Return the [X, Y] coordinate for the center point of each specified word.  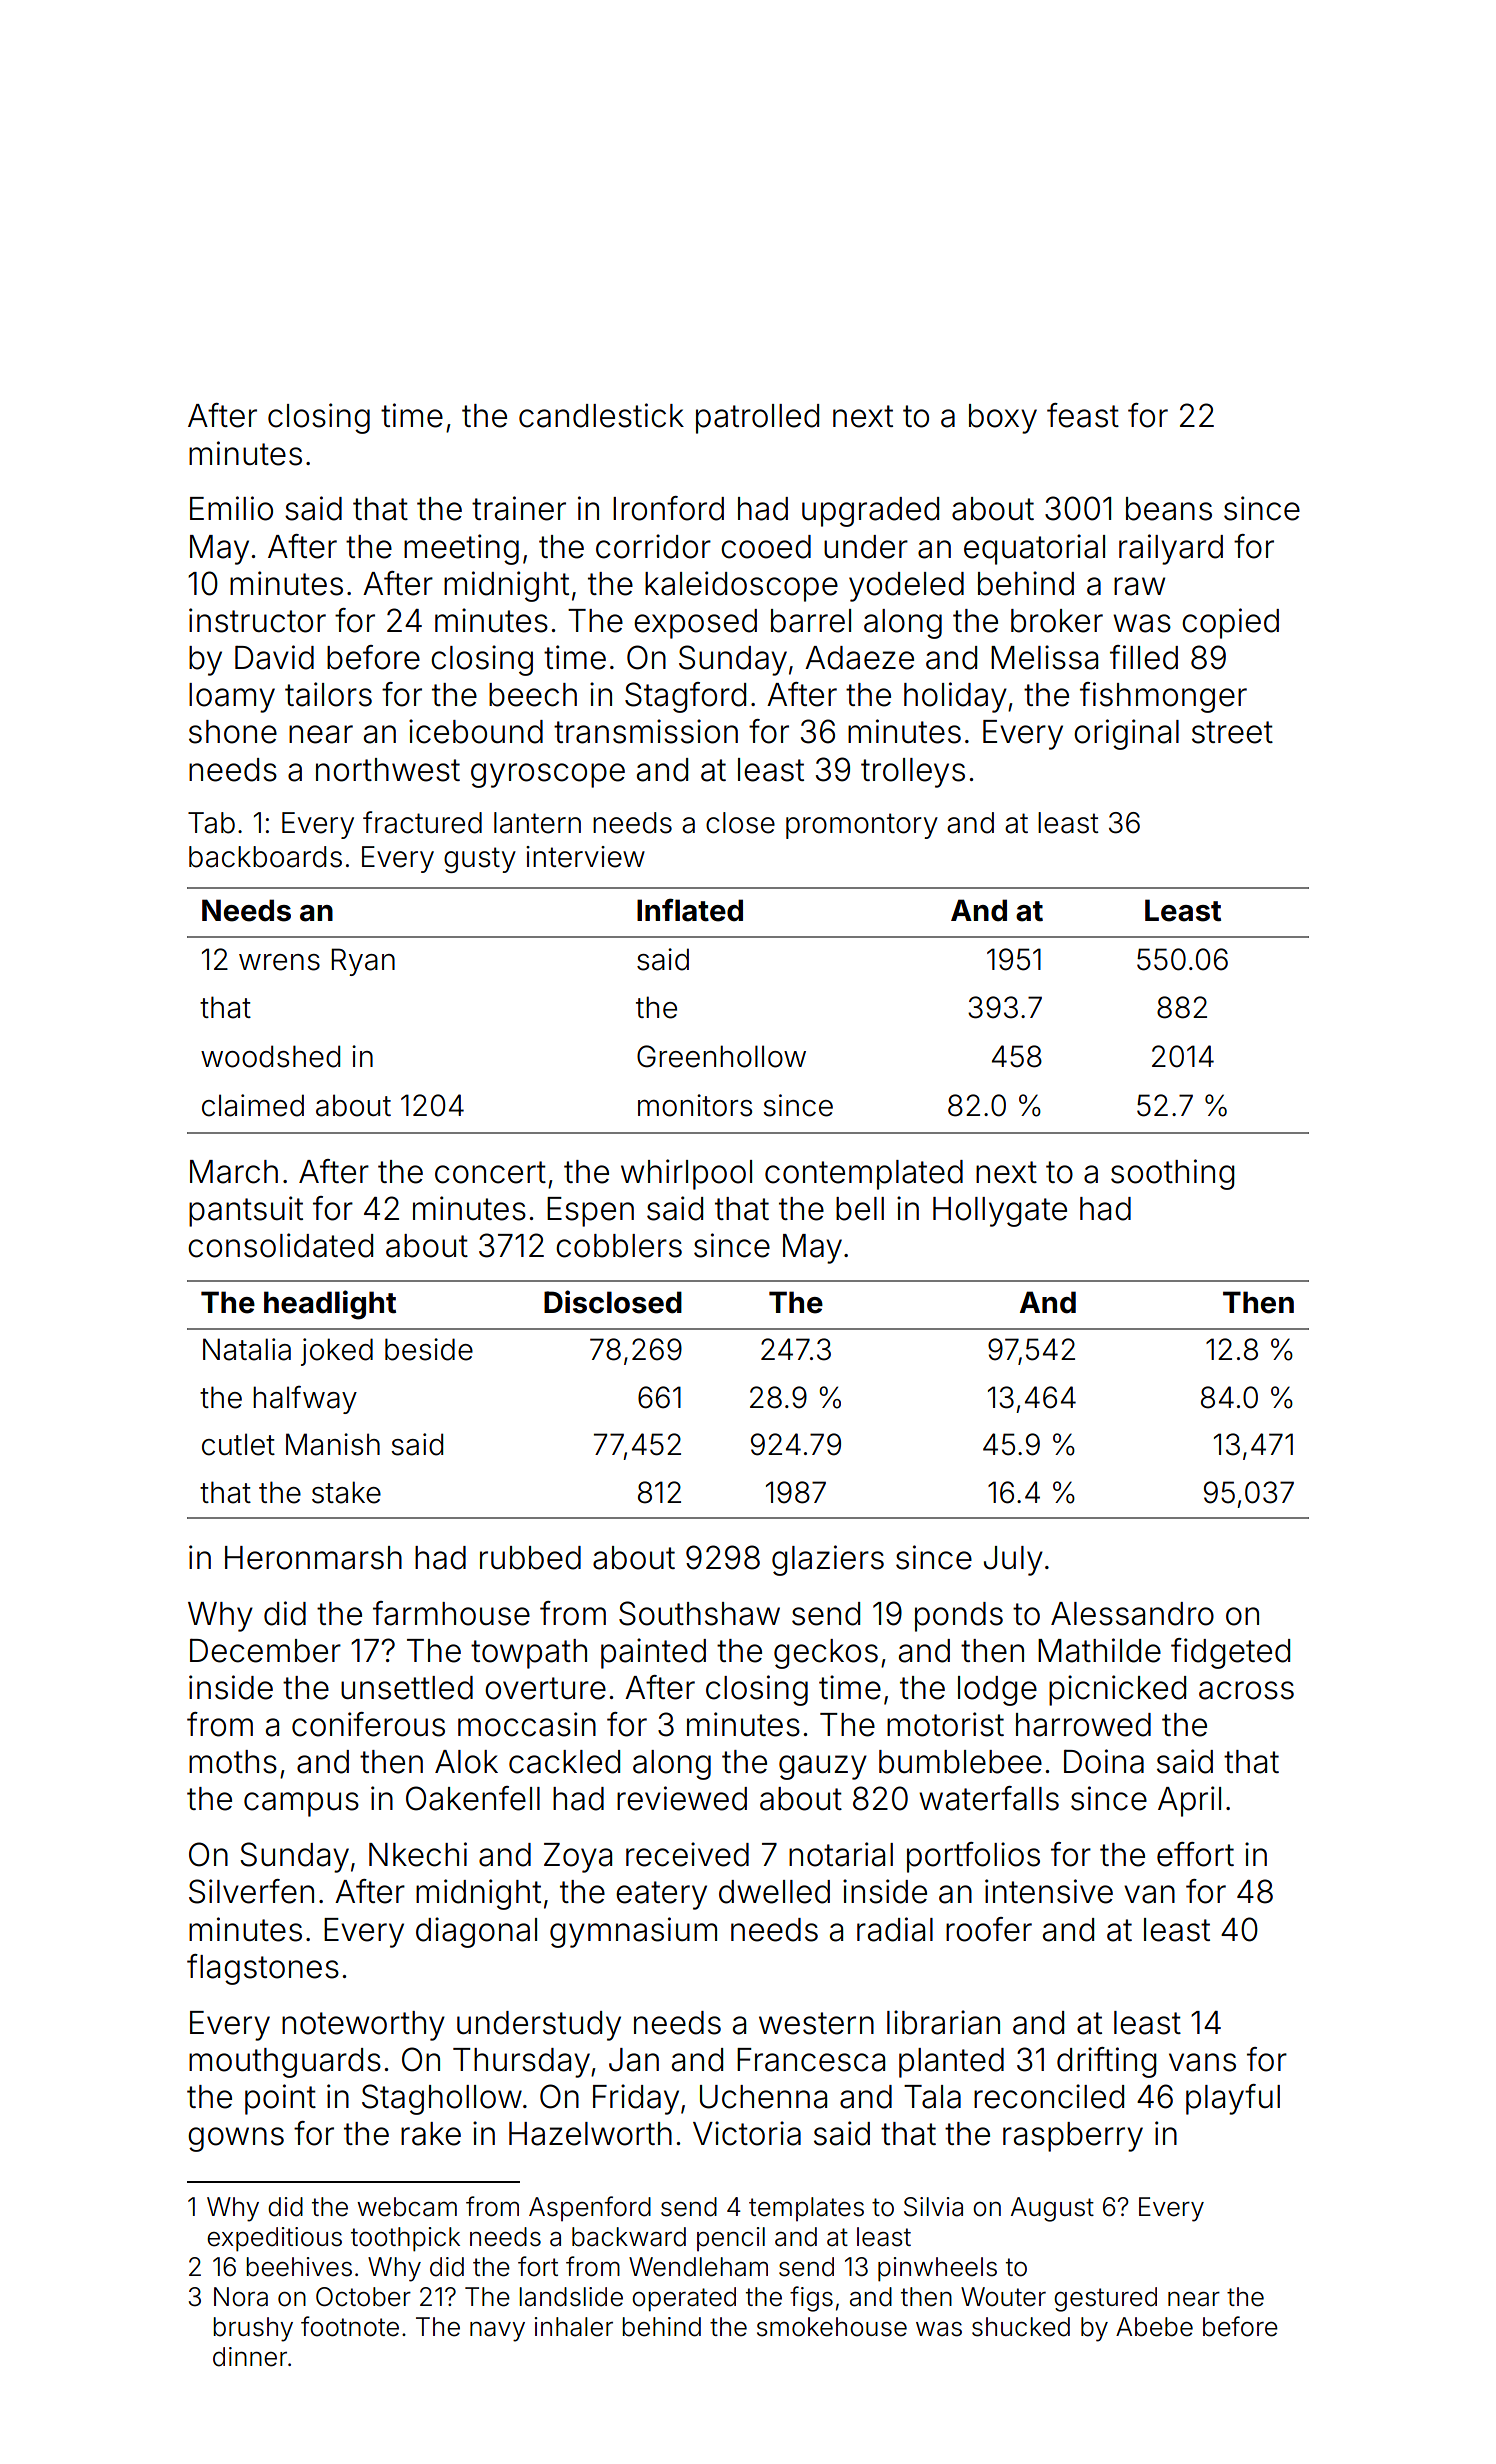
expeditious [274, 2239]
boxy [1003, 419]
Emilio [231, 508]
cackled [564, 1762]
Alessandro [1132, 1614]
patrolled [757, 419]
